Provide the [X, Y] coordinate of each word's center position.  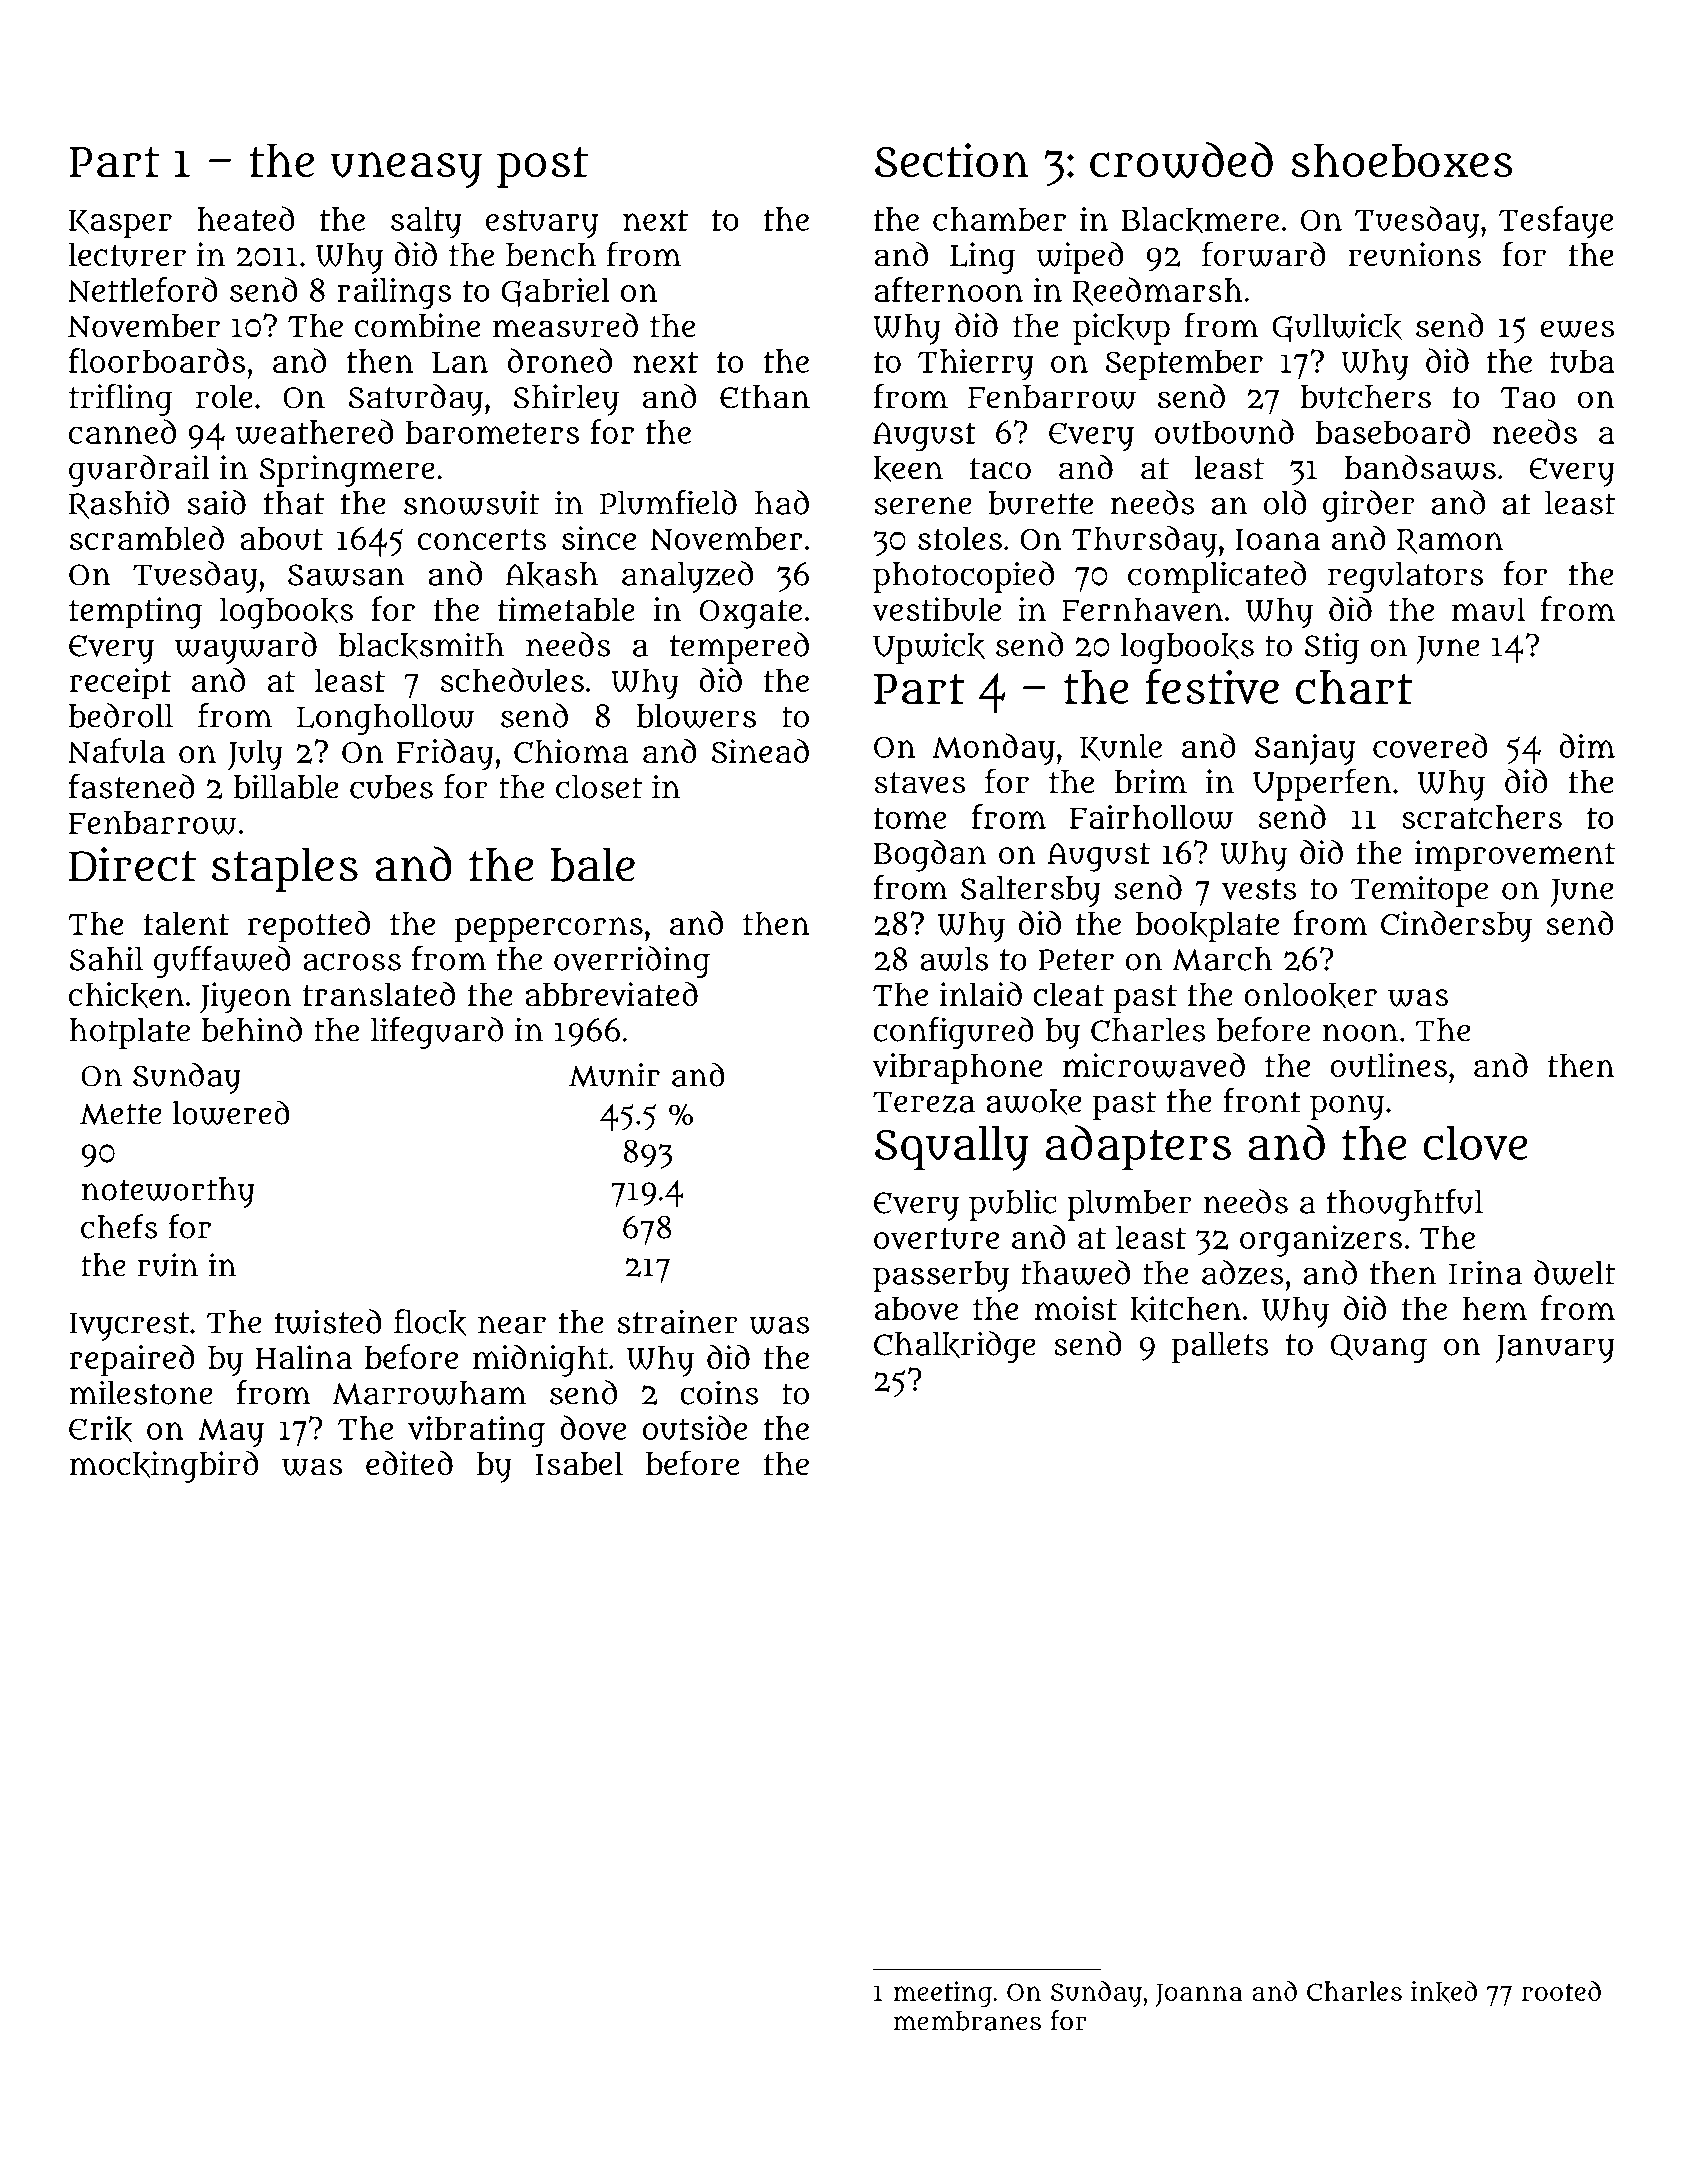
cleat [1068, 994]
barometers [492, 432]
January [1555, 1348]
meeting [942, 1994]
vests [1259, 889]
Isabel [579, 1464]
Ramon [1450, 541]
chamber [999, 219]
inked [1444, 1991]
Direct [132, 864]
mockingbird [164, 1467]
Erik [100, 1429]
